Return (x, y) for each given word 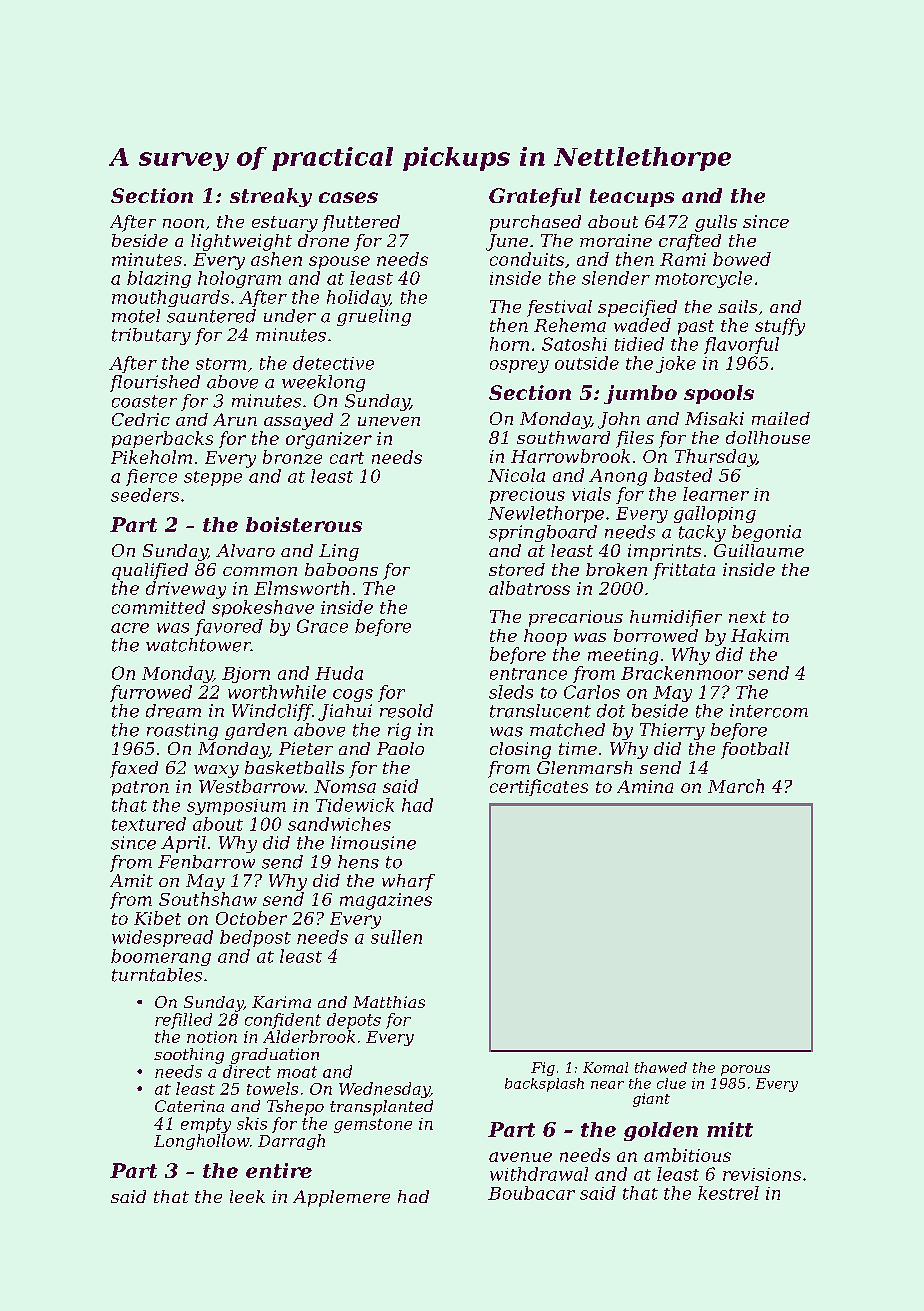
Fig (543, 1069)
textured (149, 824)
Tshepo (295, 1108)
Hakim (760, 635)
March (736, 786)
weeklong (323, 383)
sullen (396, 937)
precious (527, 496)
